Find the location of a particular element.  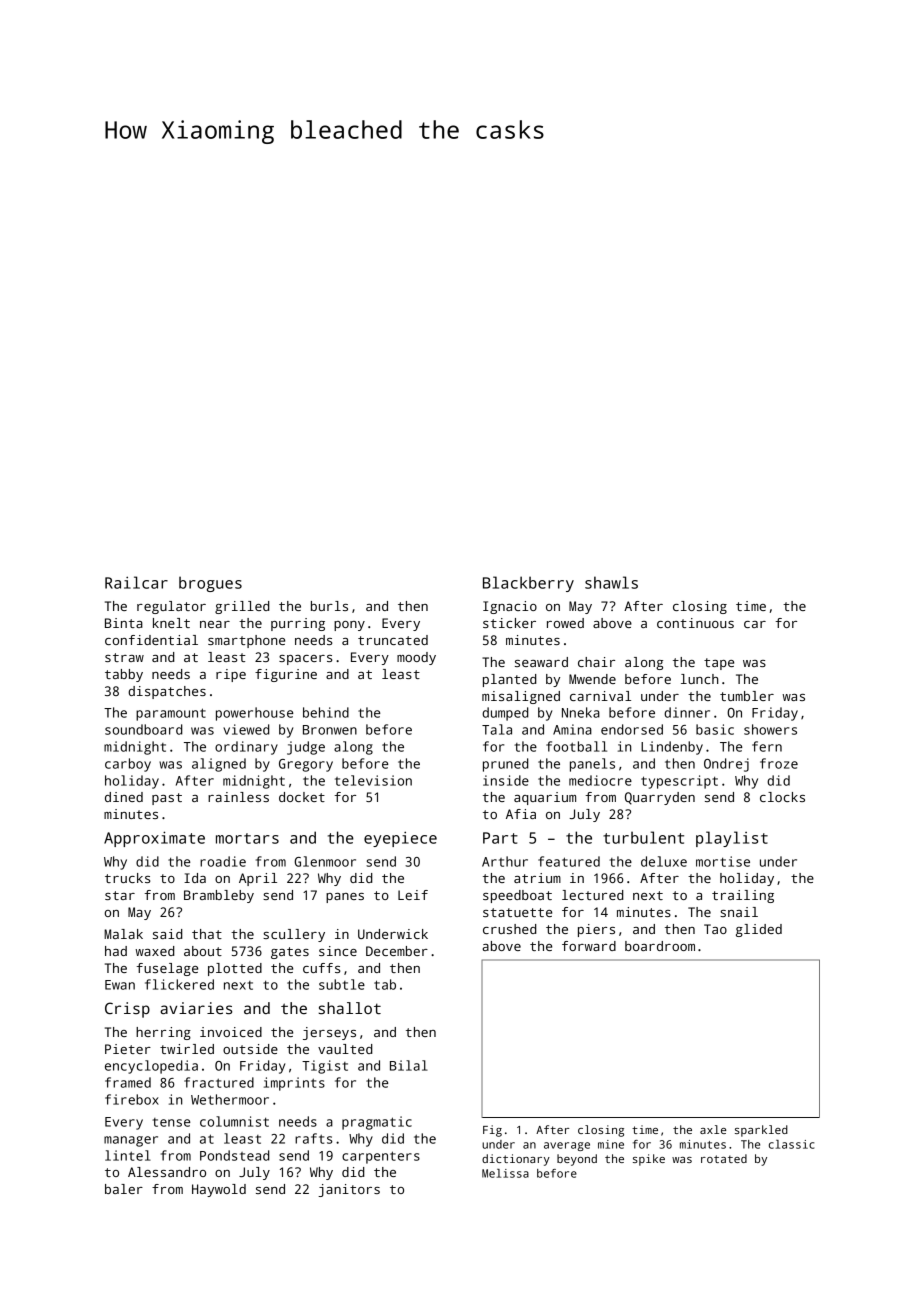

paramount is located at coordinates (171, 714).
